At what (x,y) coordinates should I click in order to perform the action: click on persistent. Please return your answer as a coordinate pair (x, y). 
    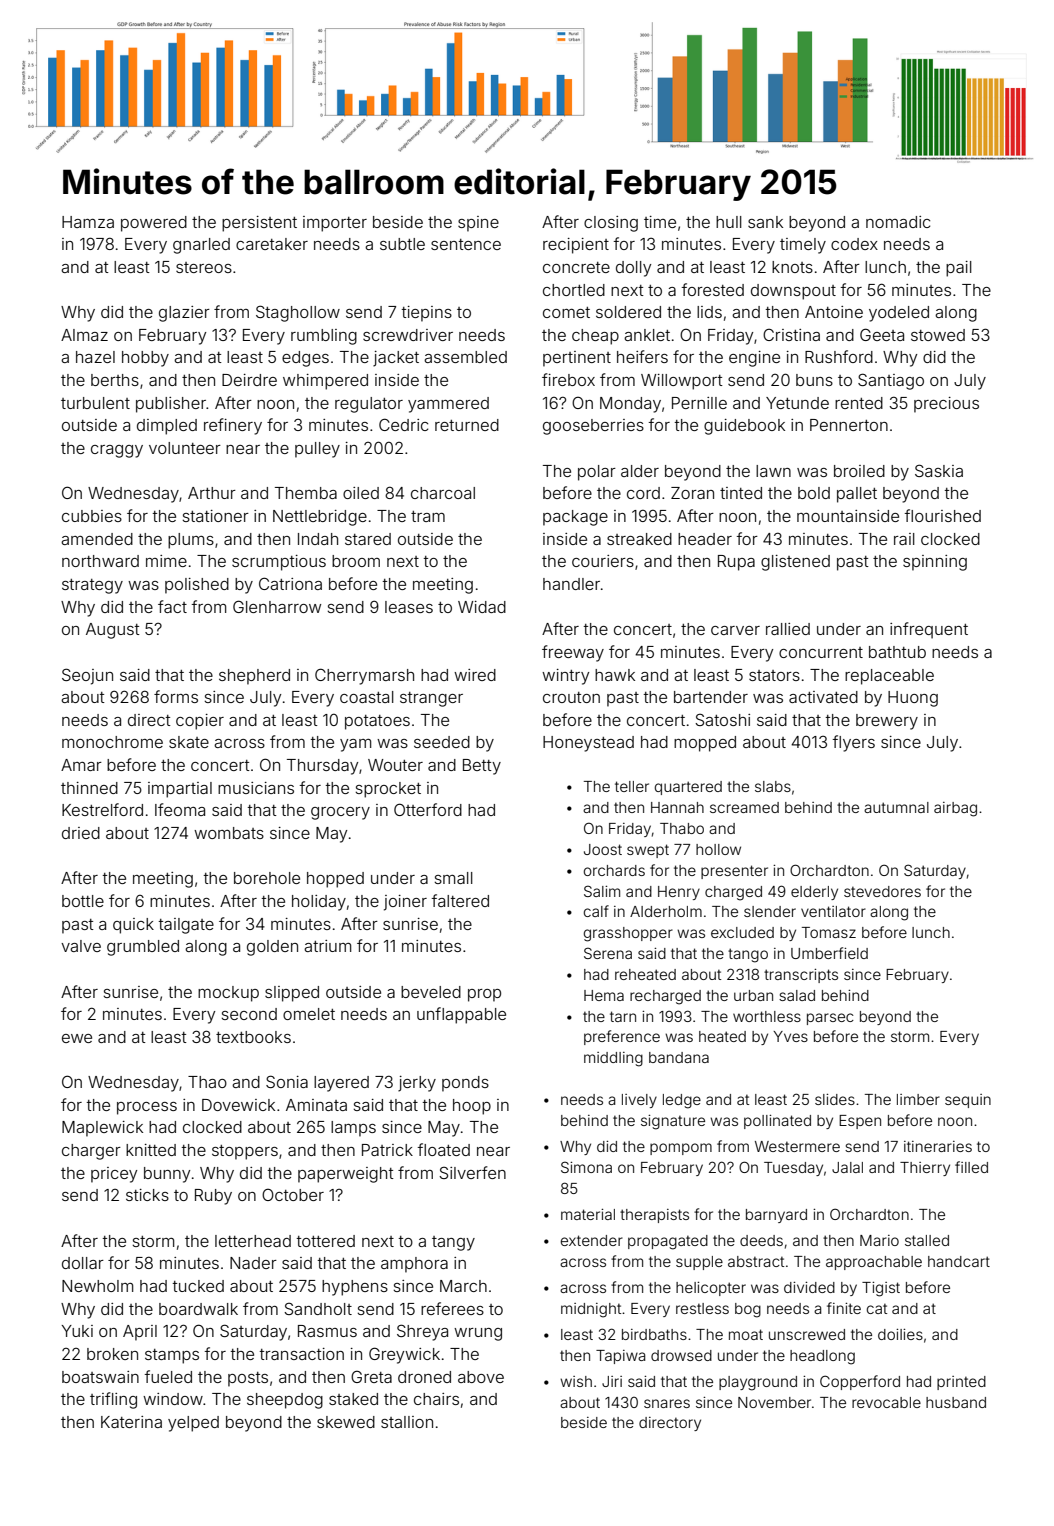
    Looking at the image, I should click on (259, 224).
